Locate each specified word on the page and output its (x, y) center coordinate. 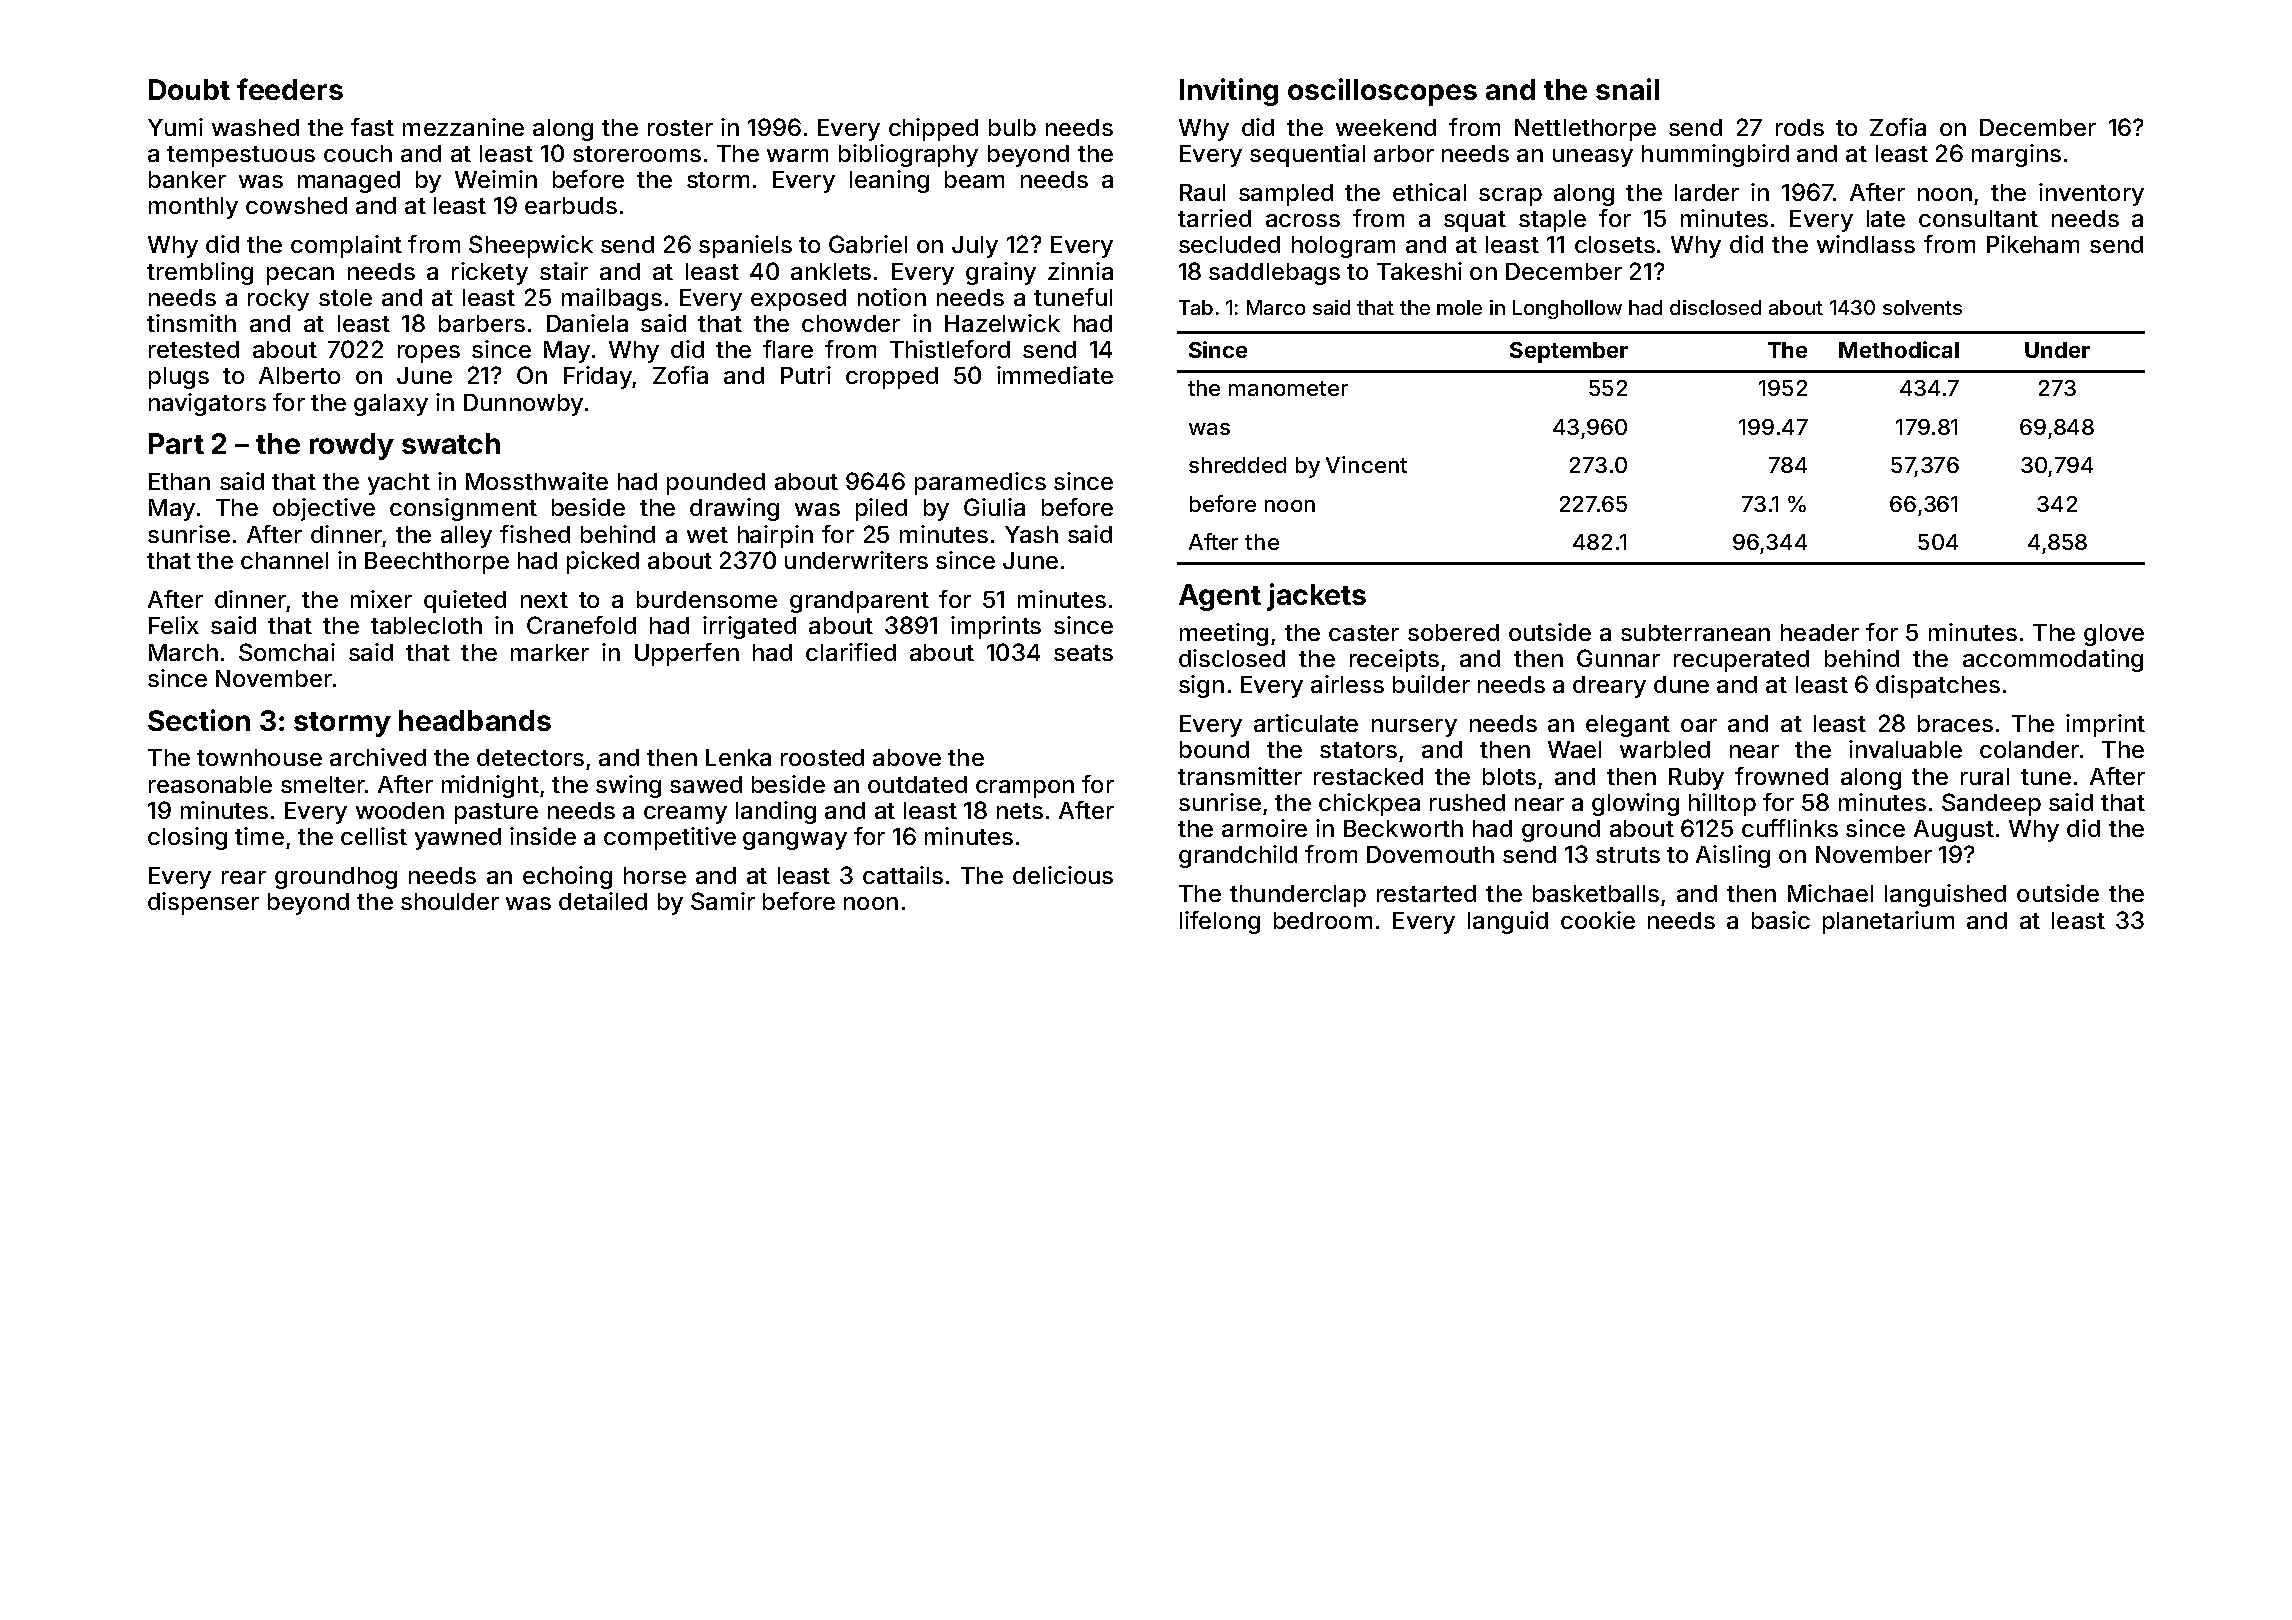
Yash (1031, 534)
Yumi (175, 127)
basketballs (1596, 893)
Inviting (1229, 92)
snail (1627, 89)
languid (1508, 922)
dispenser (203, 903)
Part (176, 443)
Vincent (1366, 464)
